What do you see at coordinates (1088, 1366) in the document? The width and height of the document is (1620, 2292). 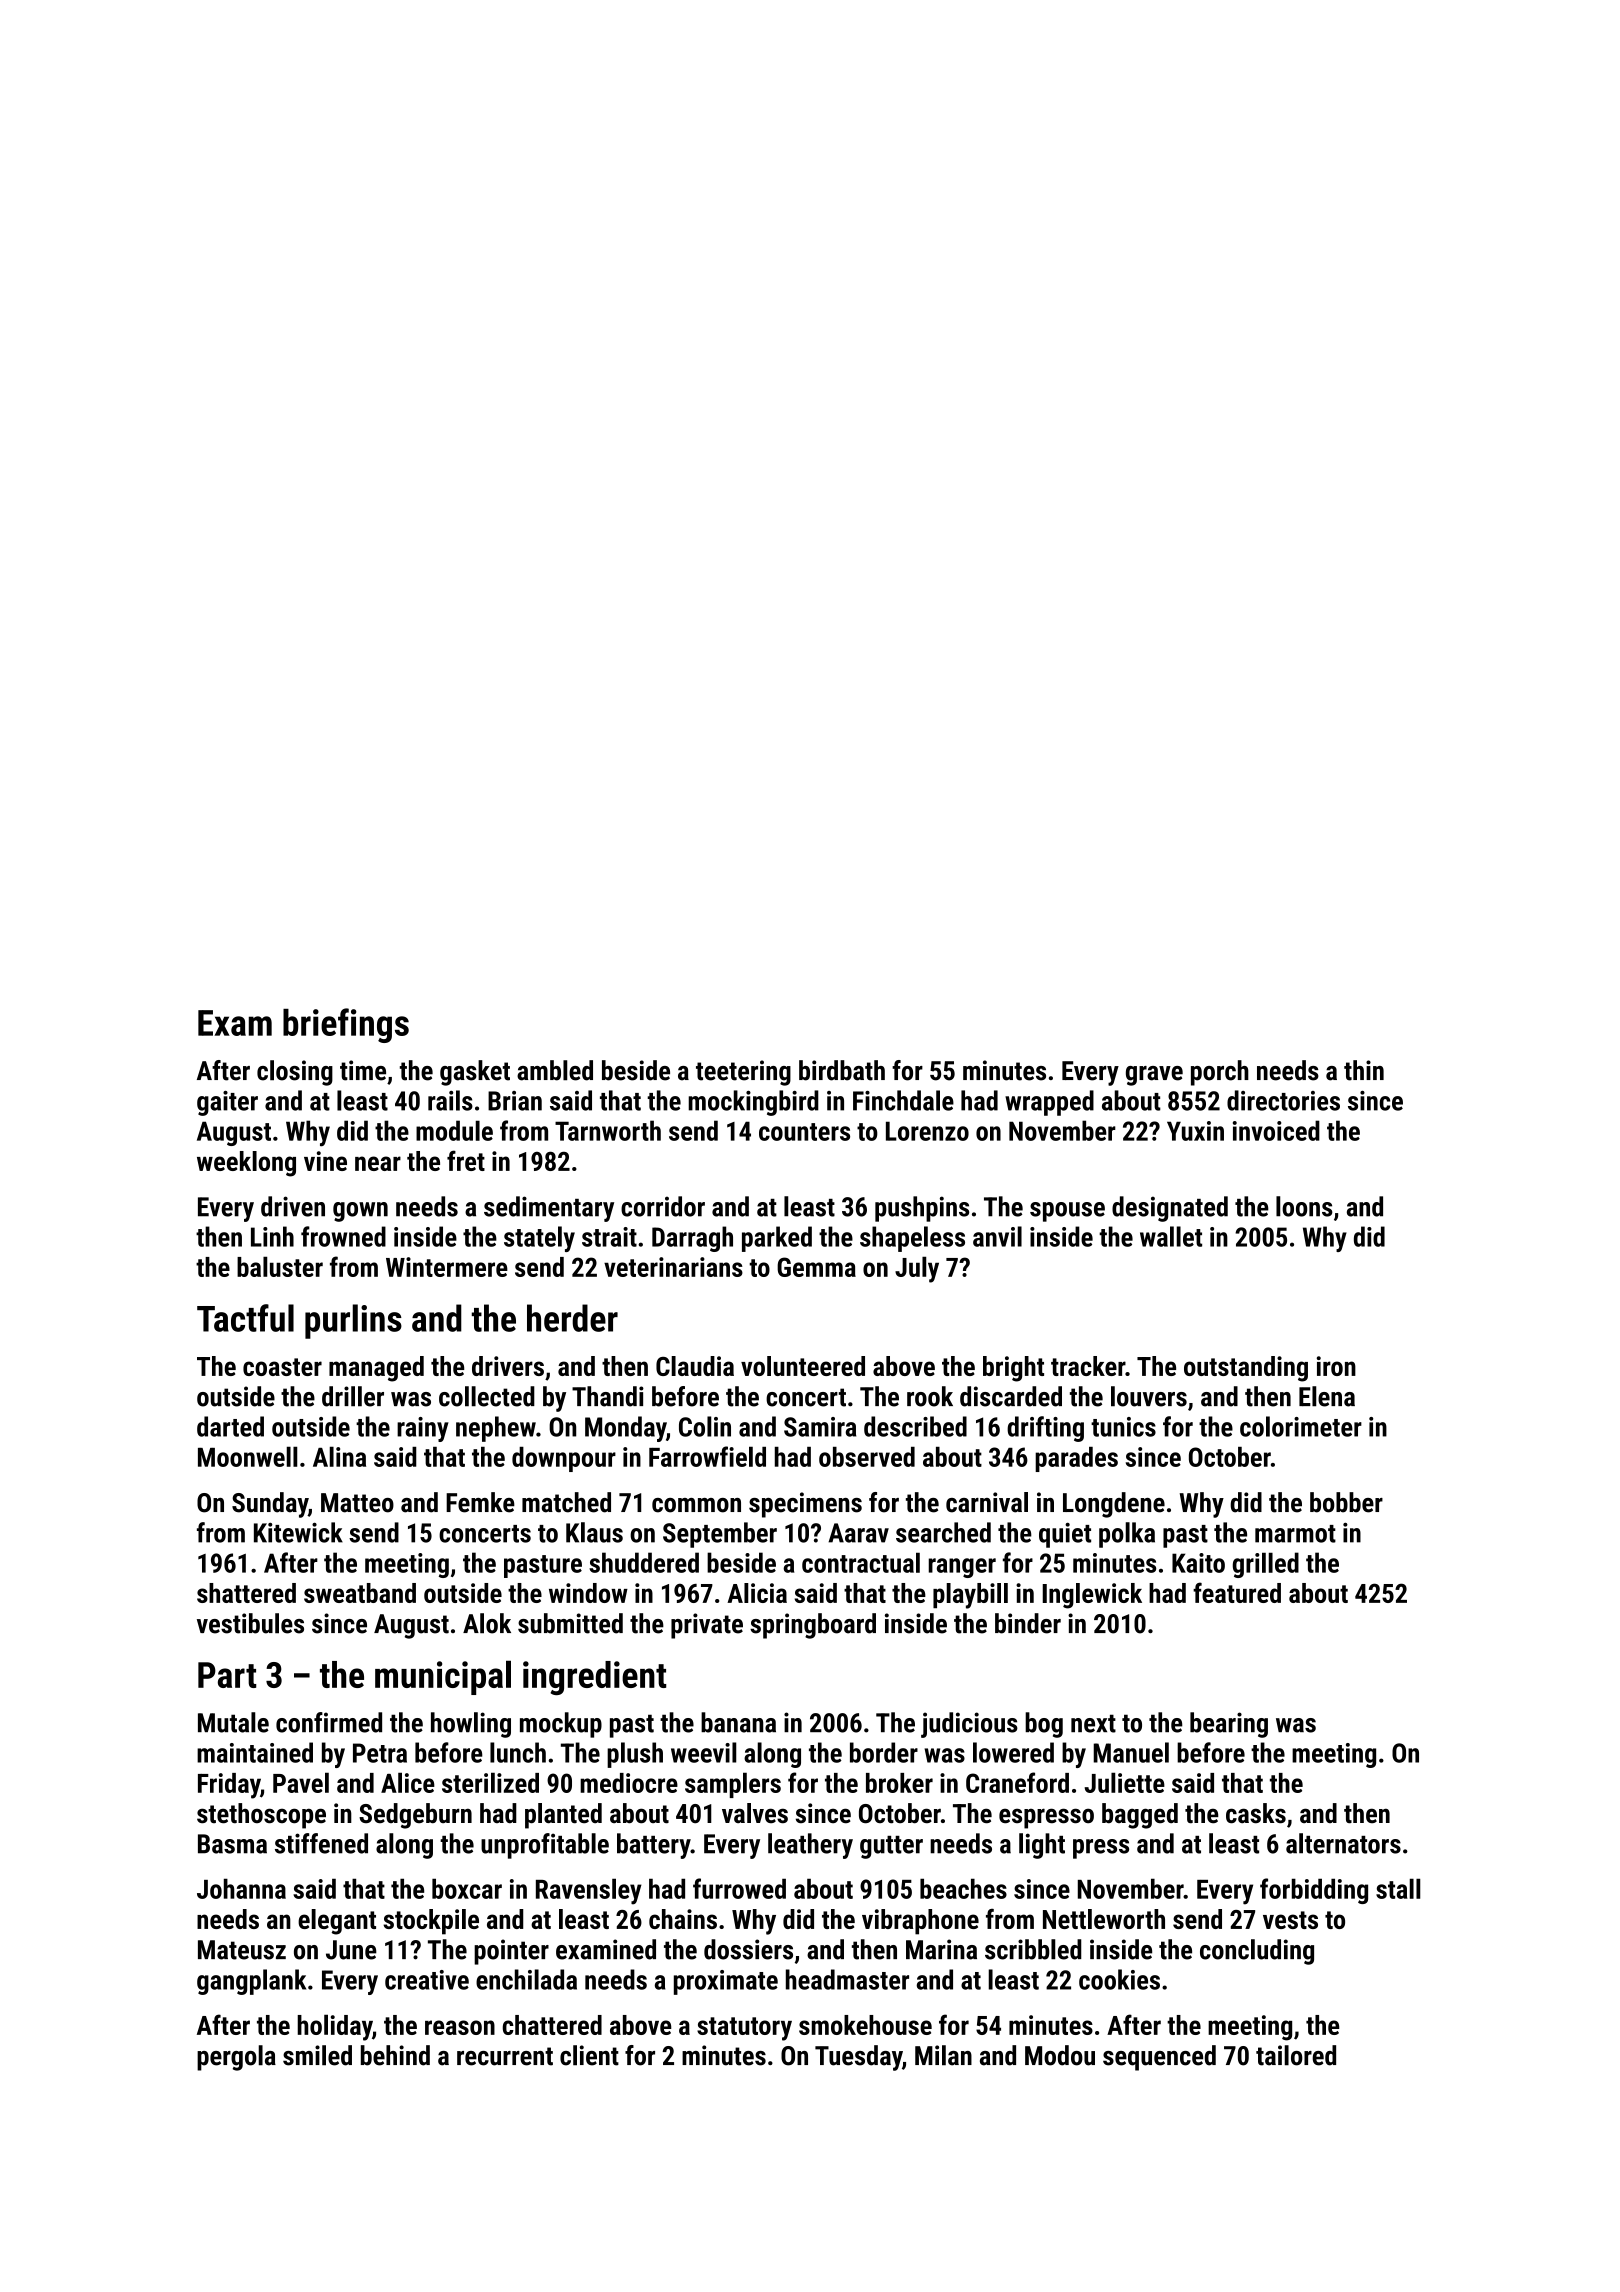 I see `tracker` at bounding box center [1088, 1366].
